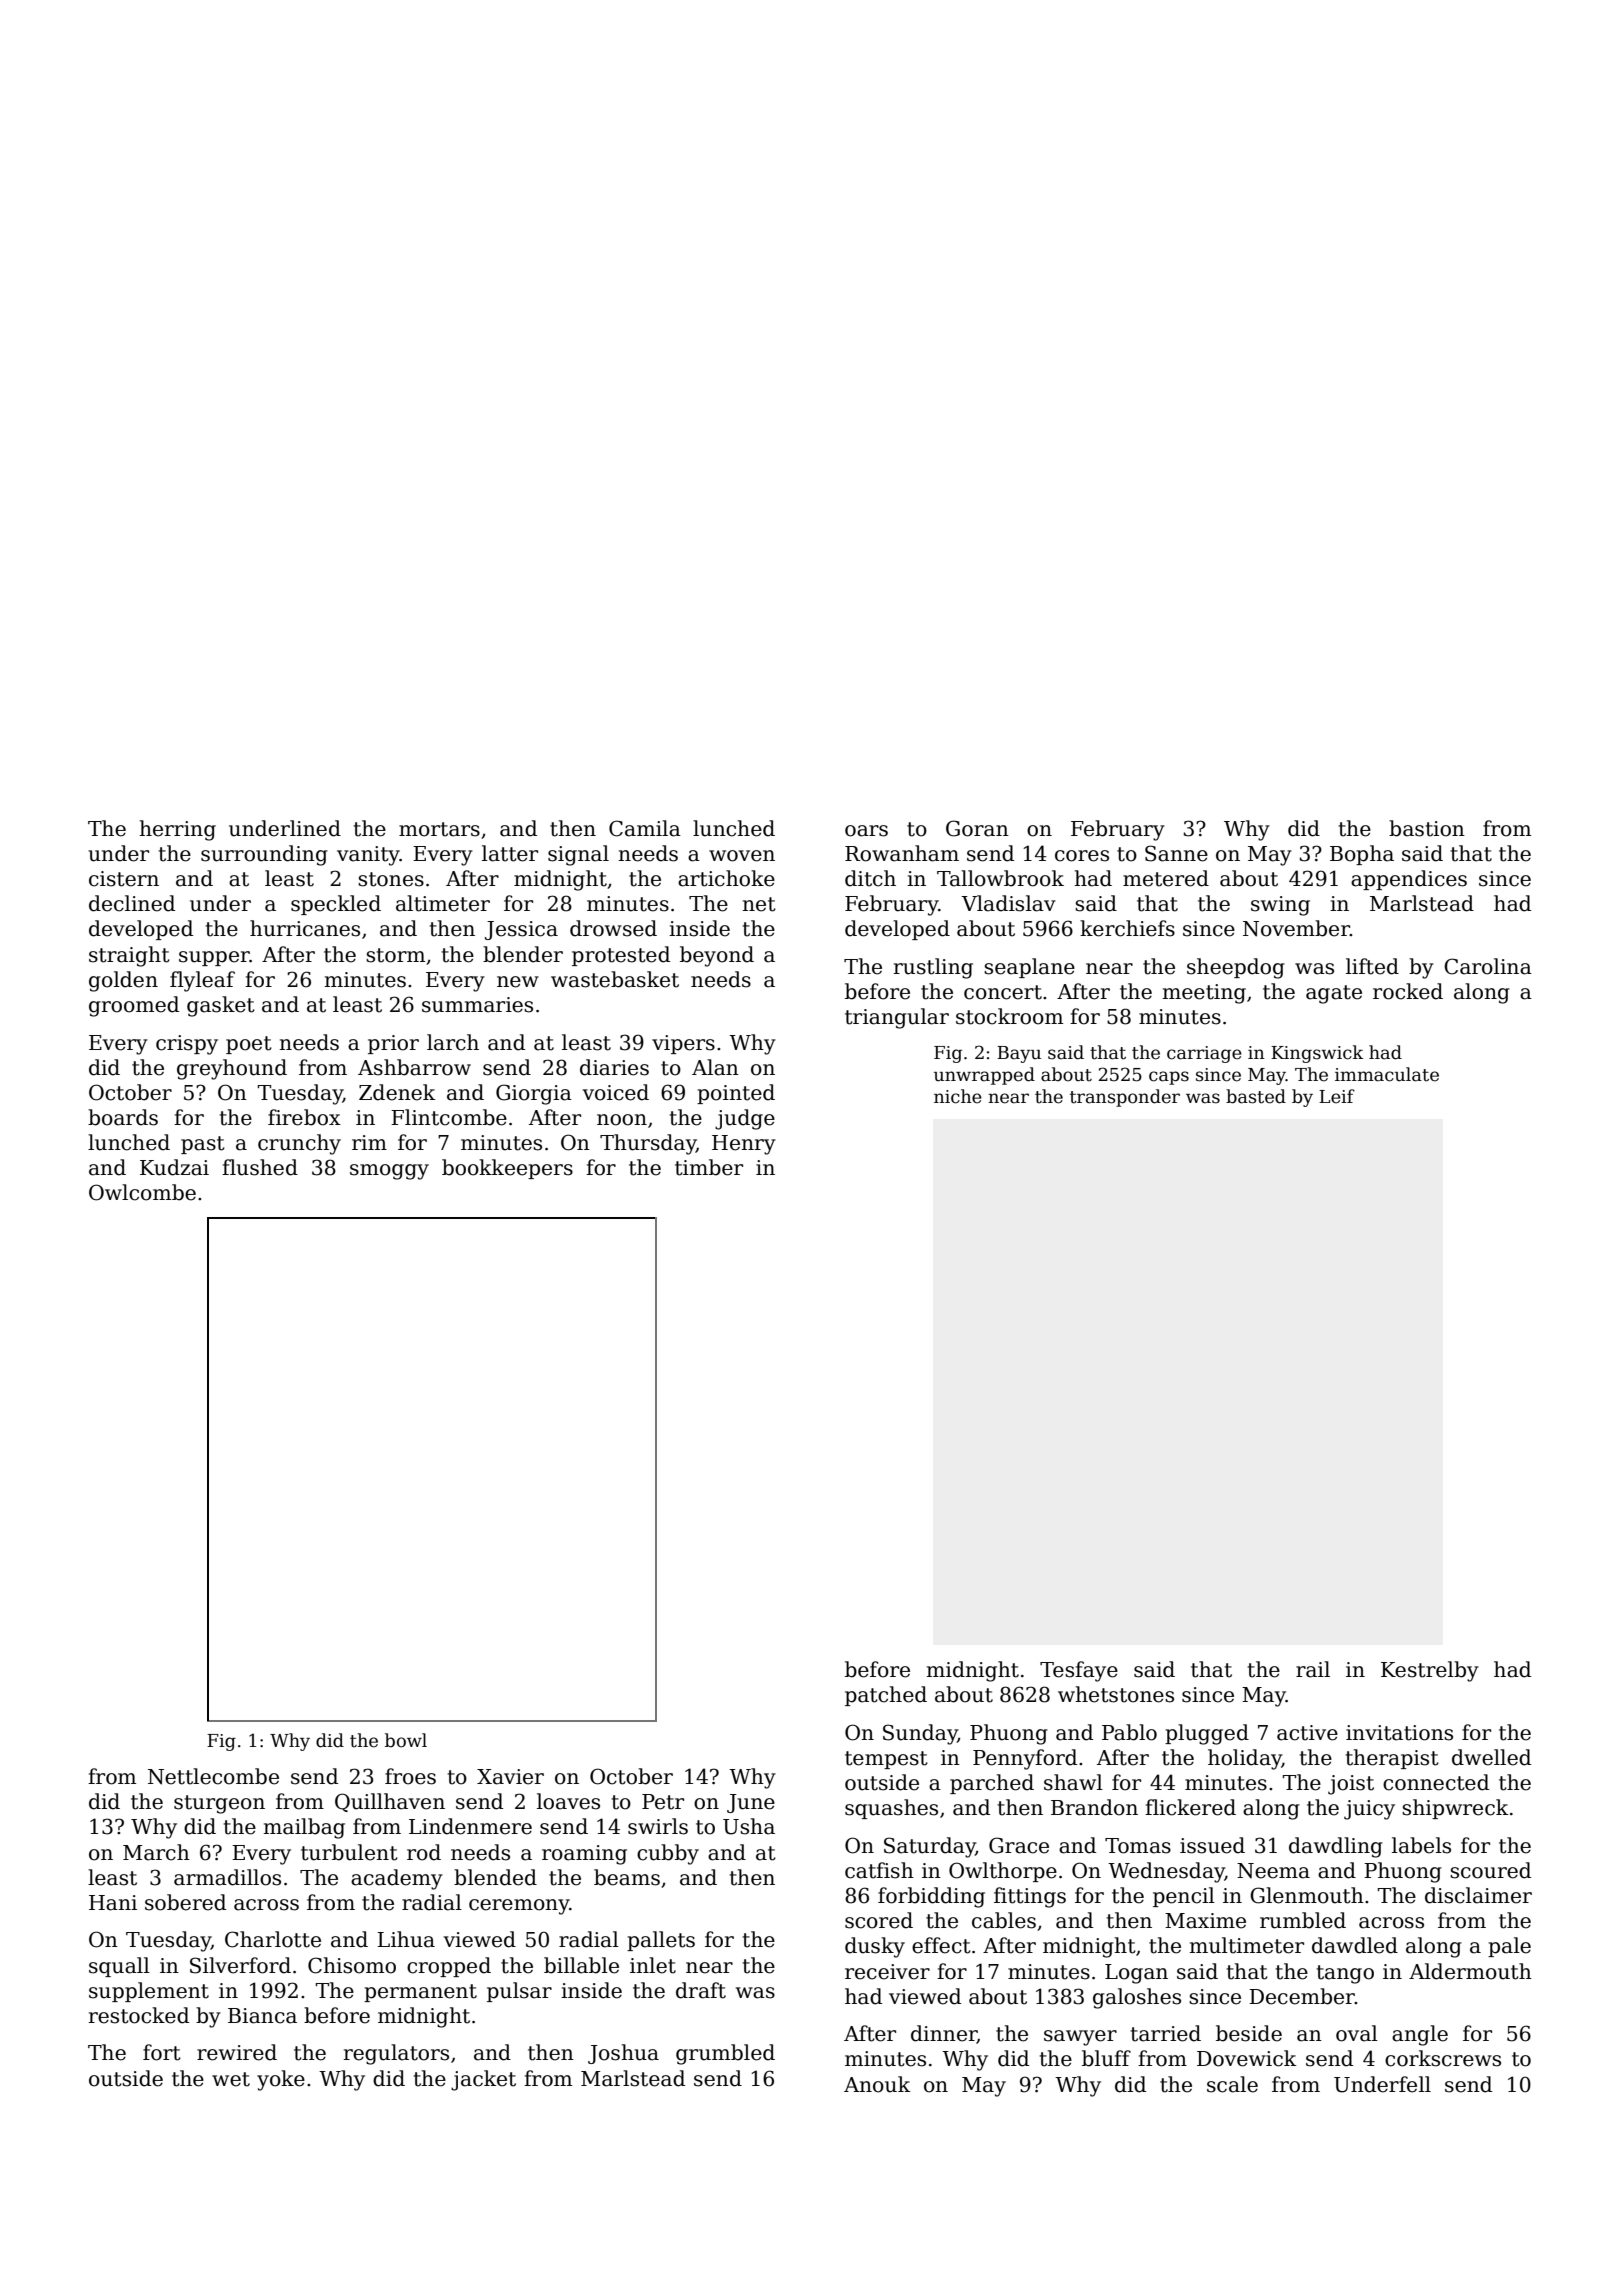 The image size is (1620, 2292). What do you see at coordinates (1313, 1669) in the screenshot?
I see `rail` at bounding box center [1313, 1669].
